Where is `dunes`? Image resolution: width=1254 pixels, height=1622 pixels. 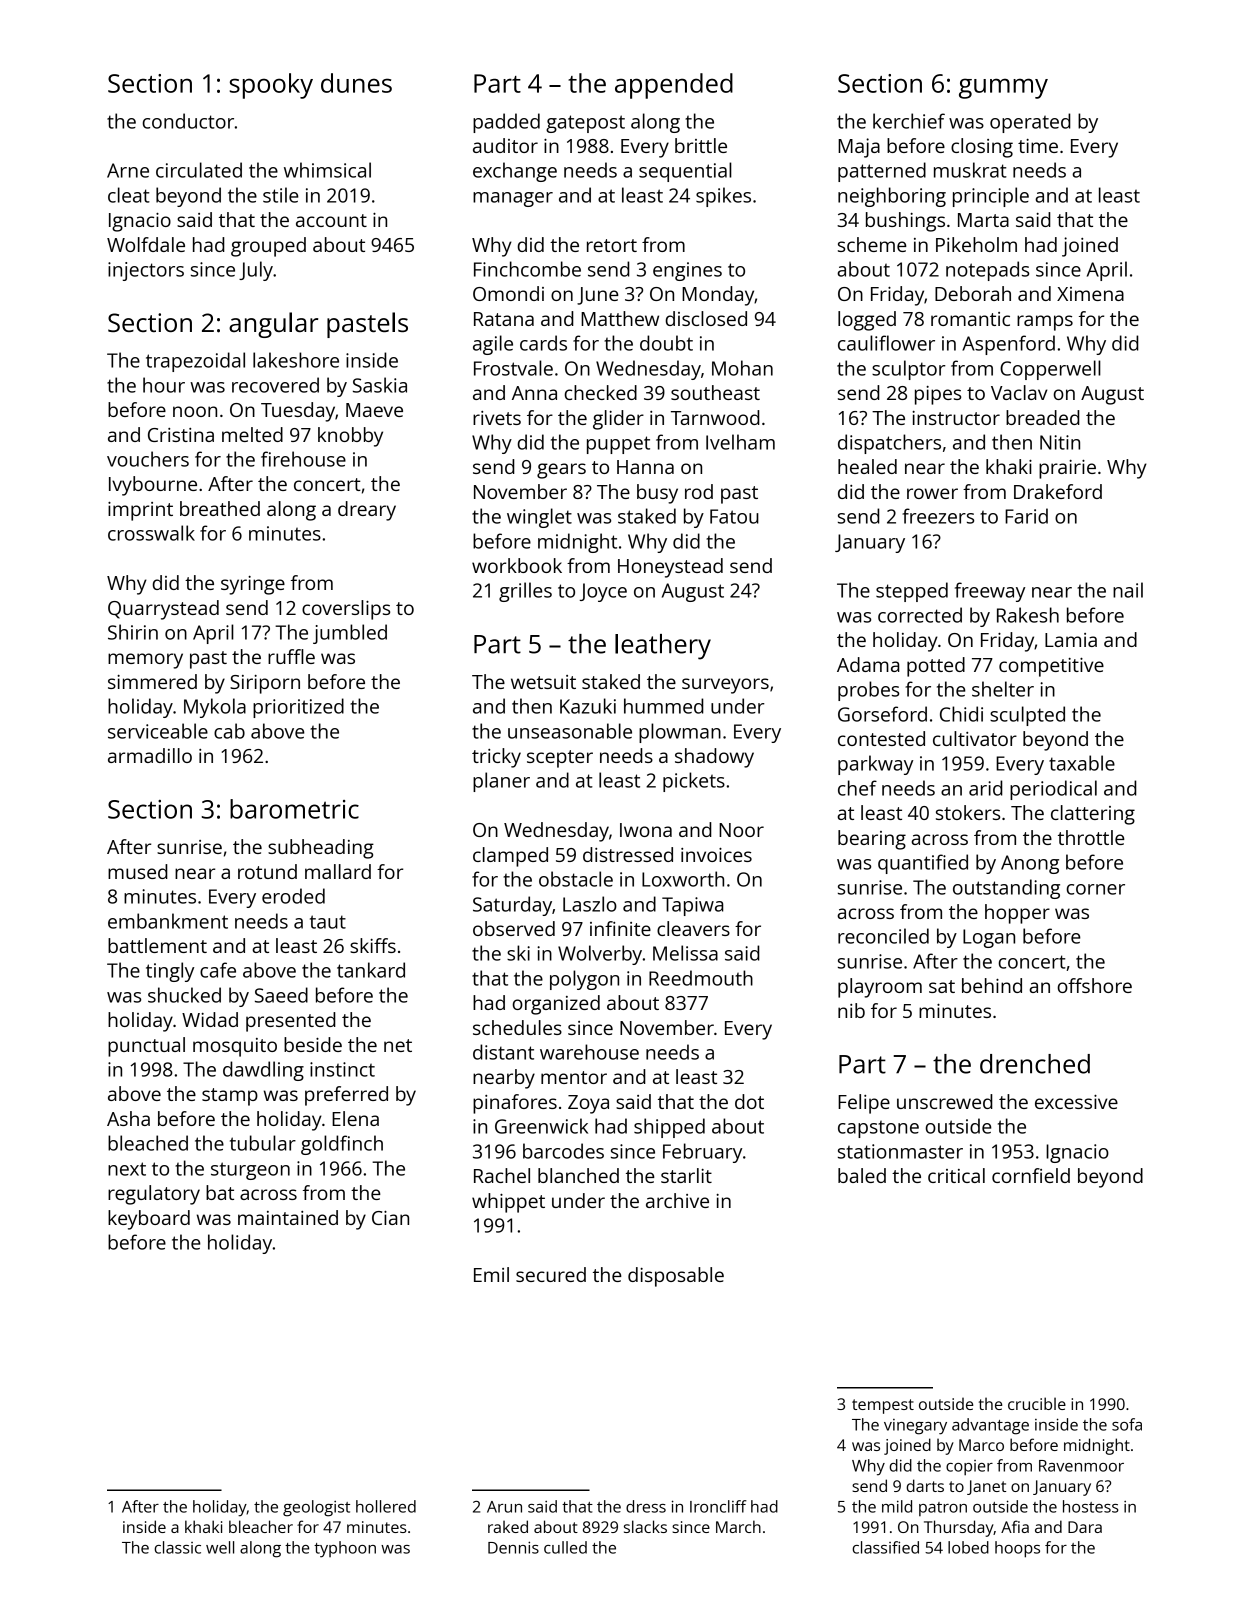
dunes is located at coordinates (356, 83).
